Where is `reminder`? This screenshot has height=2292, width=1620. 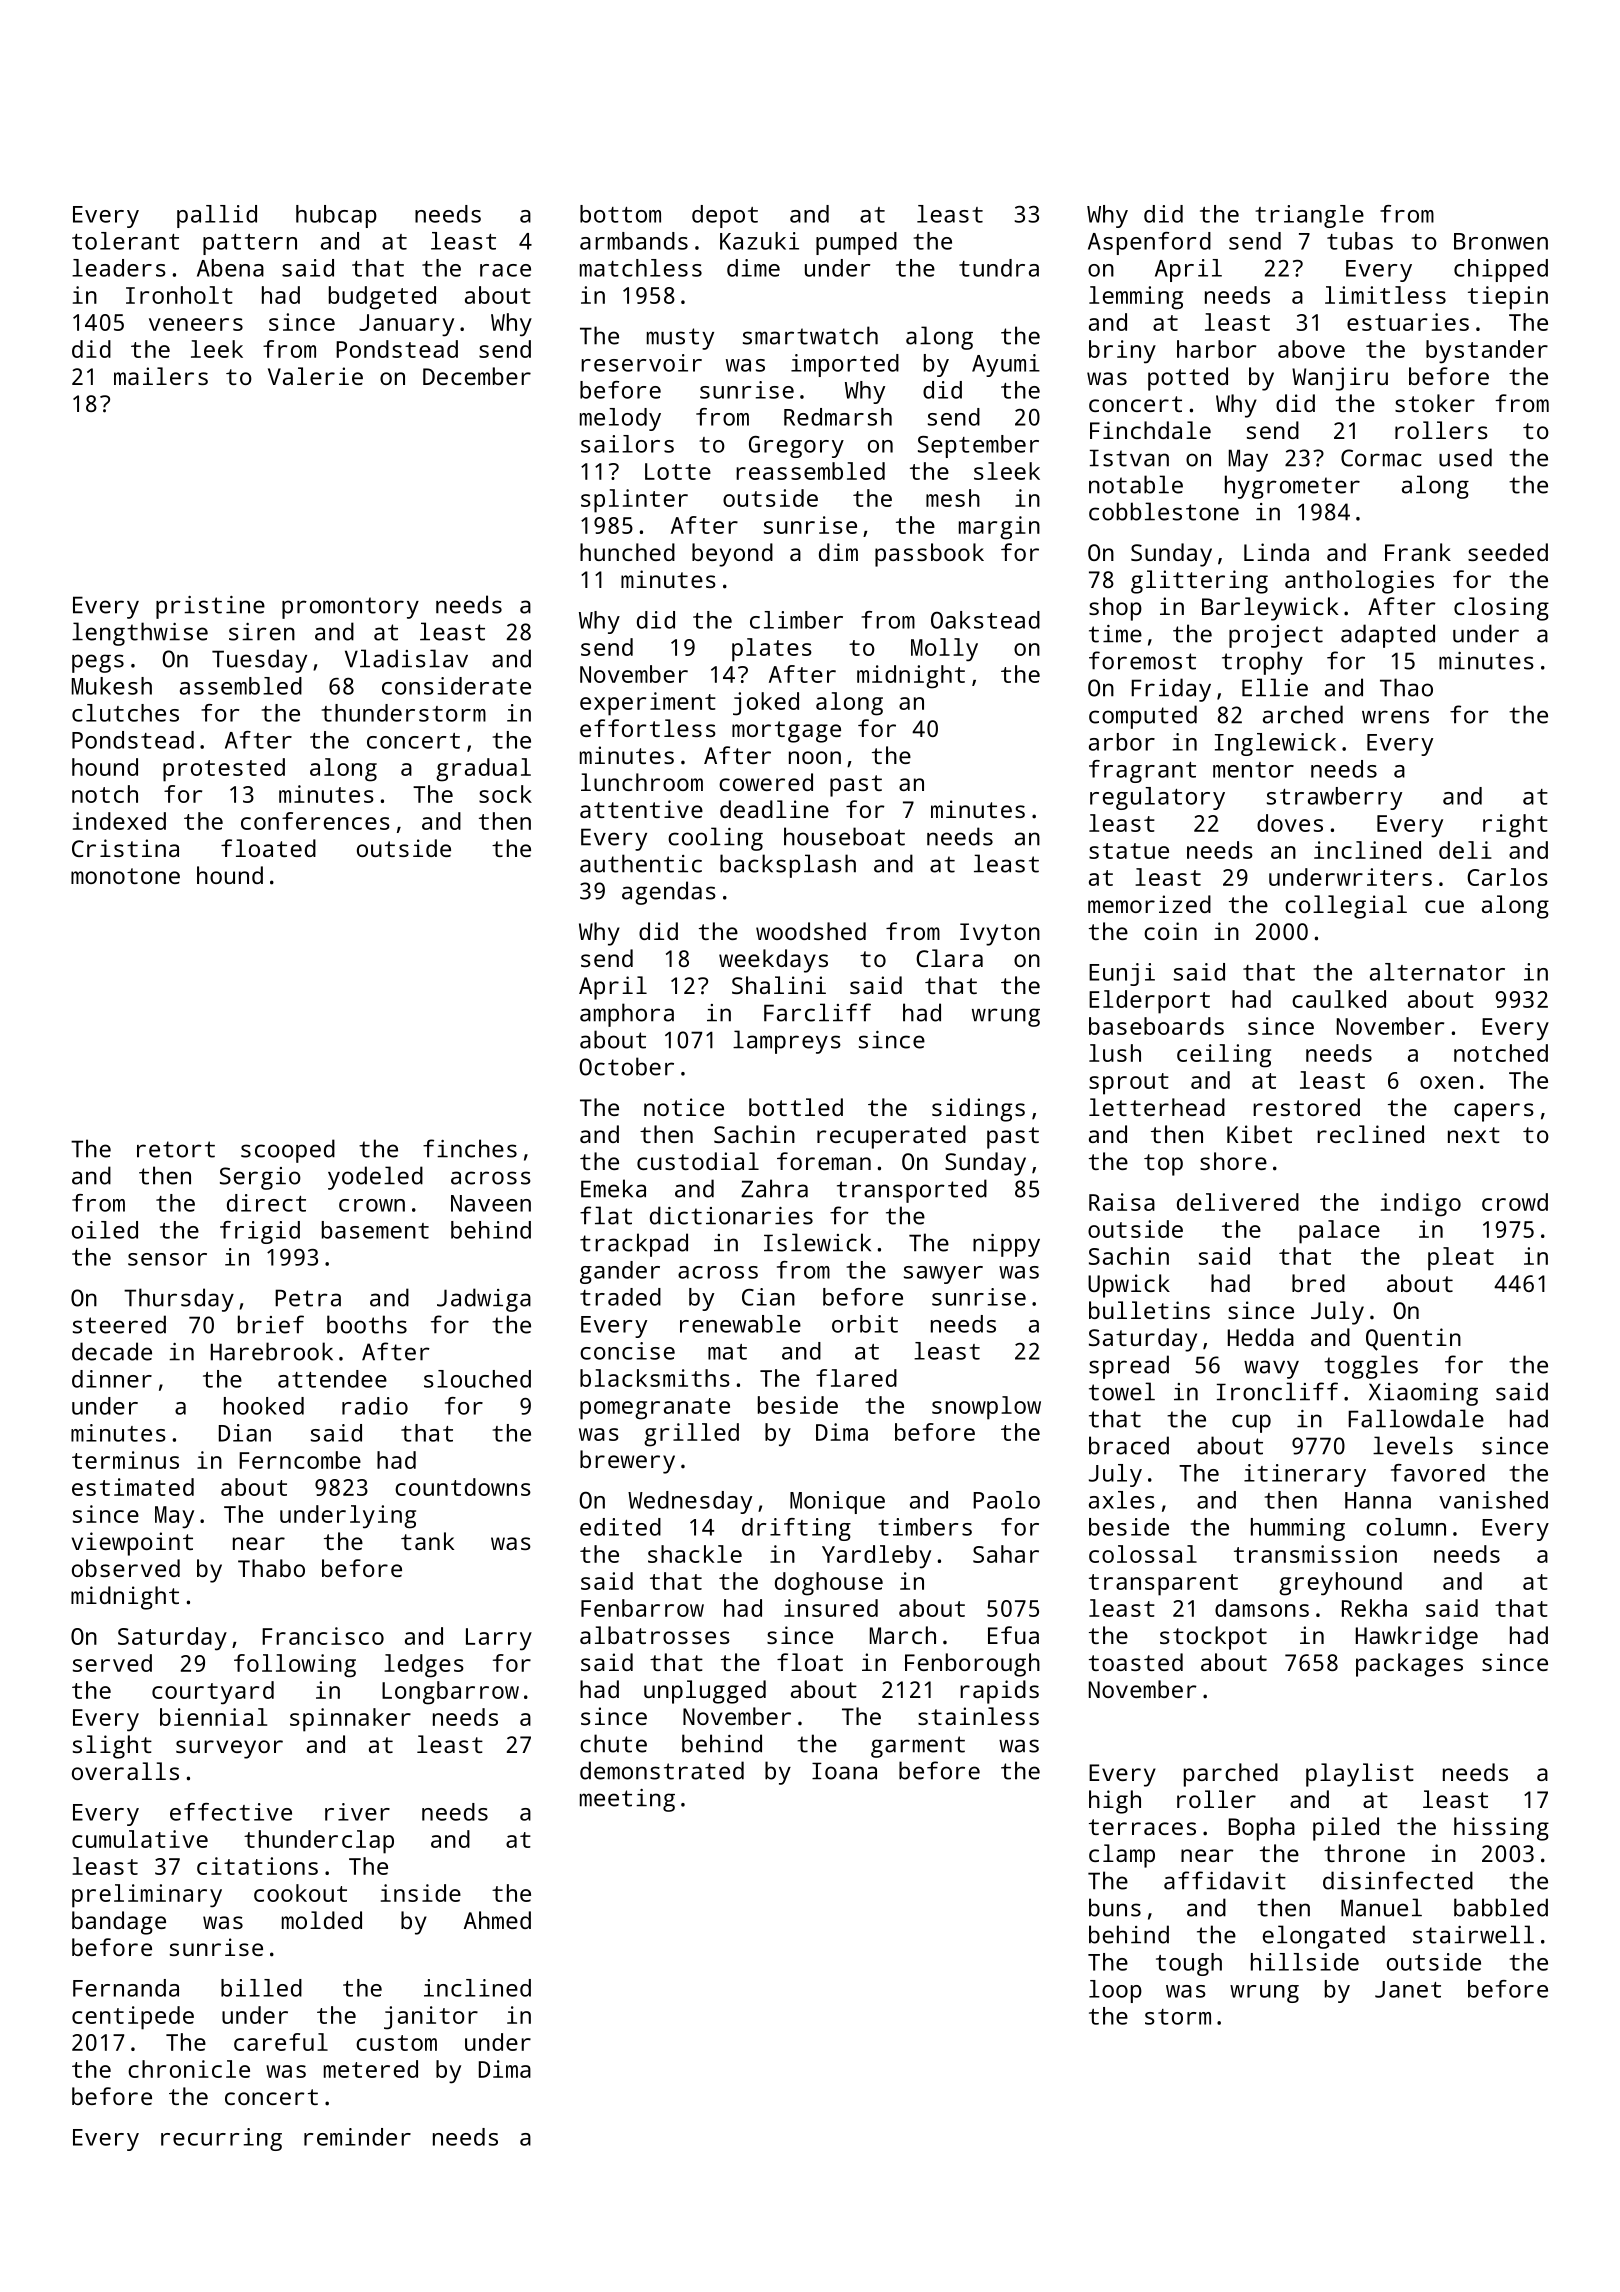 reminder is located at coordinates (357, 2137).
